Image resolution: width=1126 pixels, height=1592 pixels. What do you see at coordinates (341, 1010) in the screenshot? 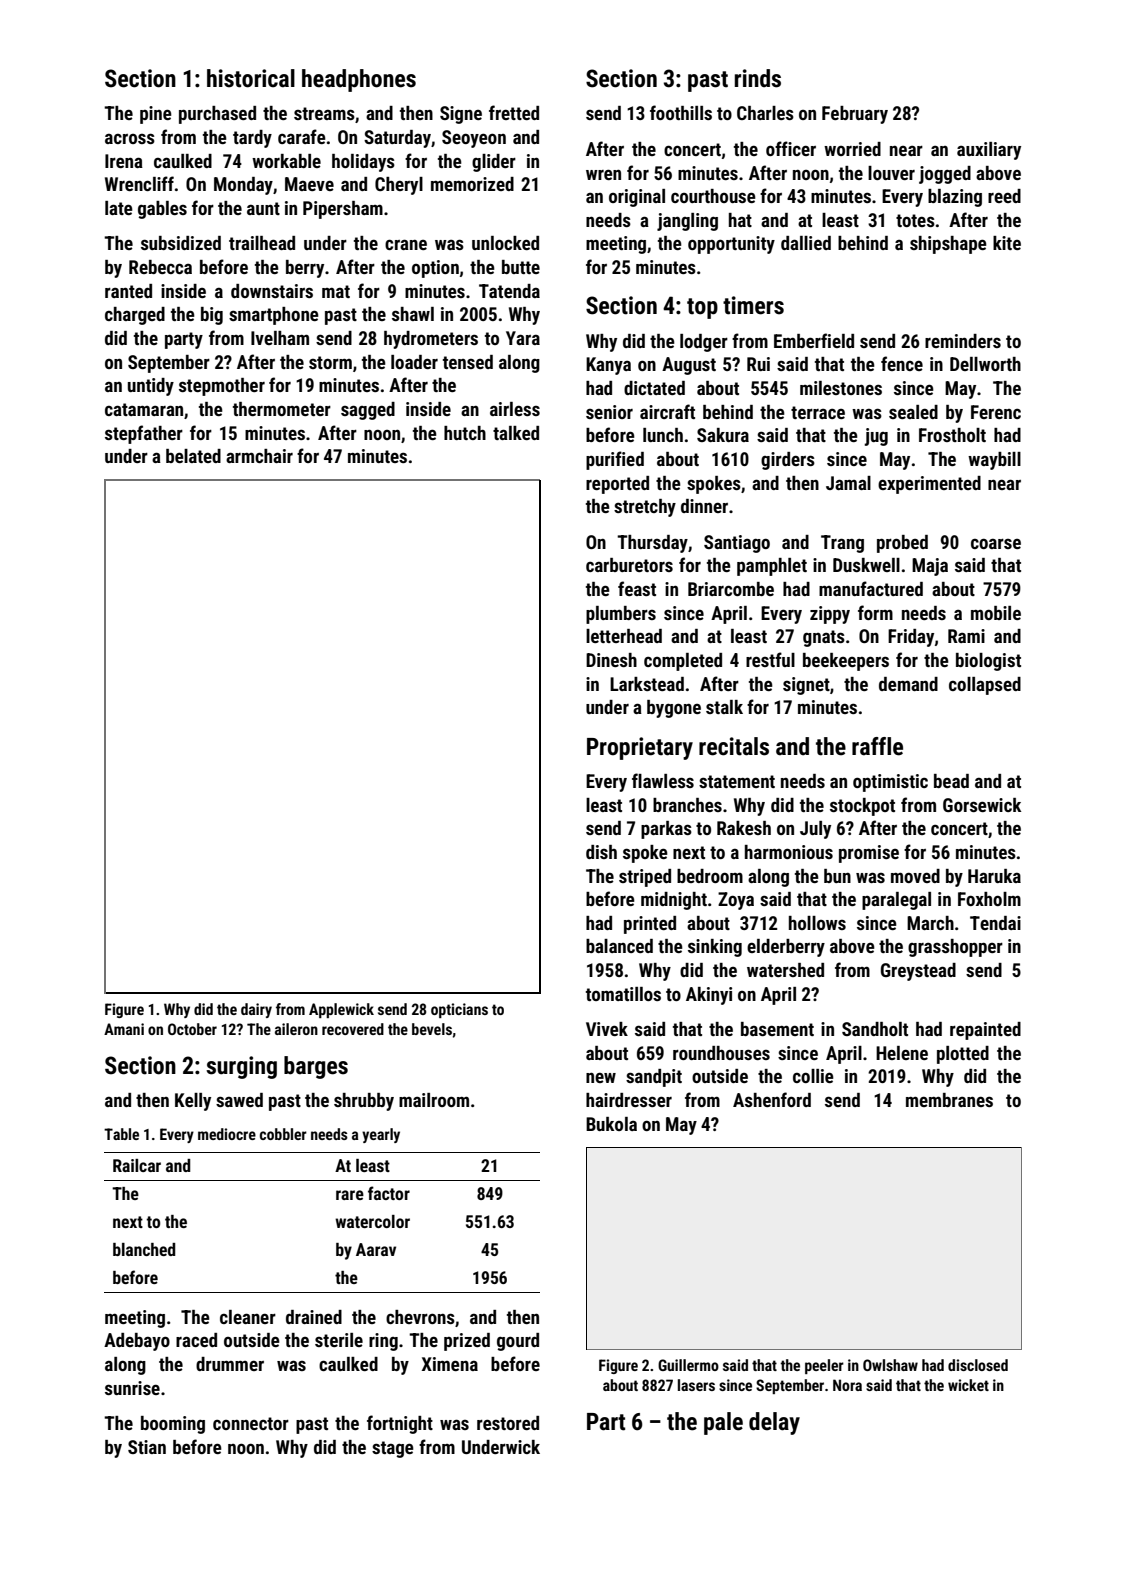
I see `Applewick` at bounding box center [341, 1010].
